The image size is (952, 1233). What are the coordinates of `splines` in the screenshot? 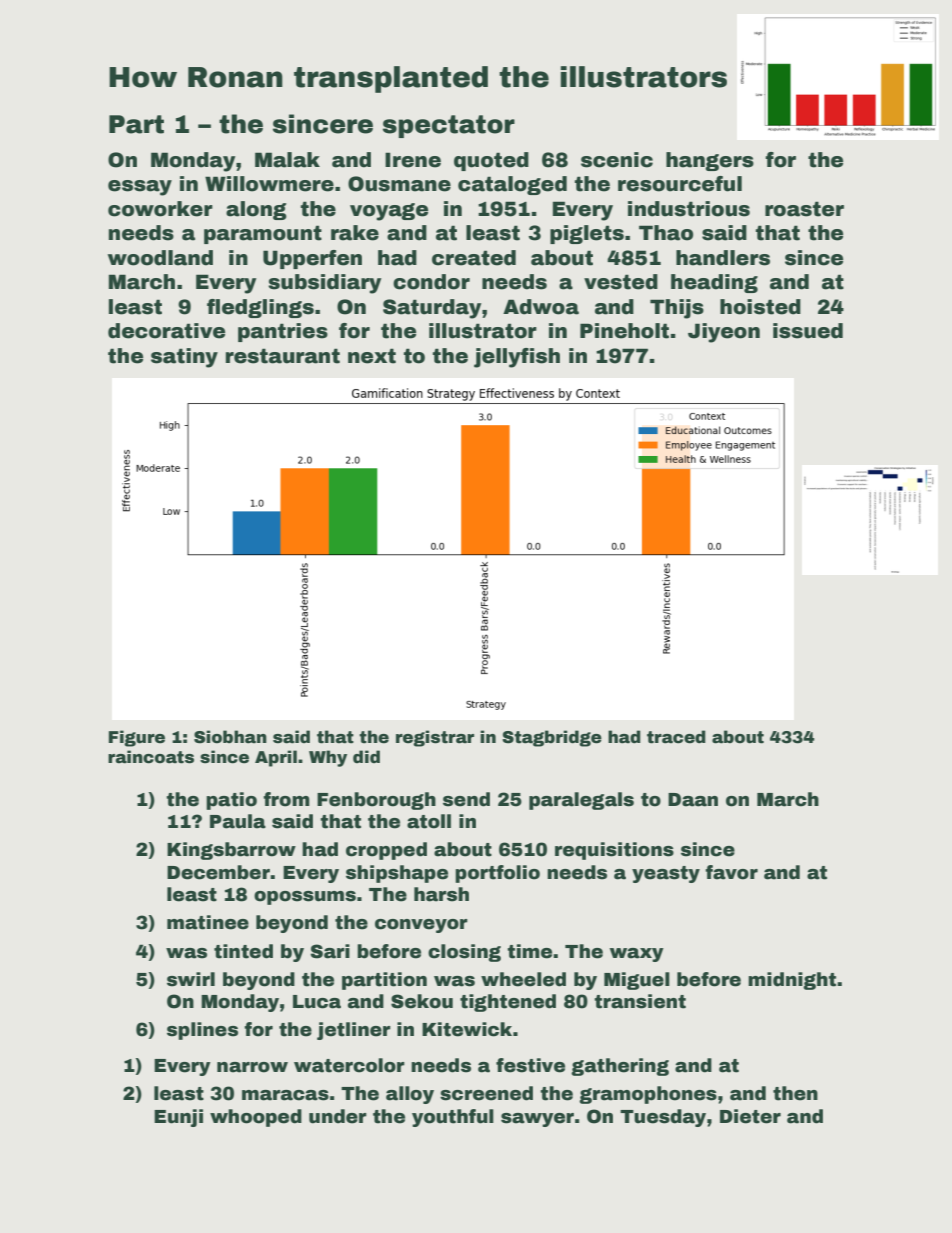 It's located at (202, 1031).
